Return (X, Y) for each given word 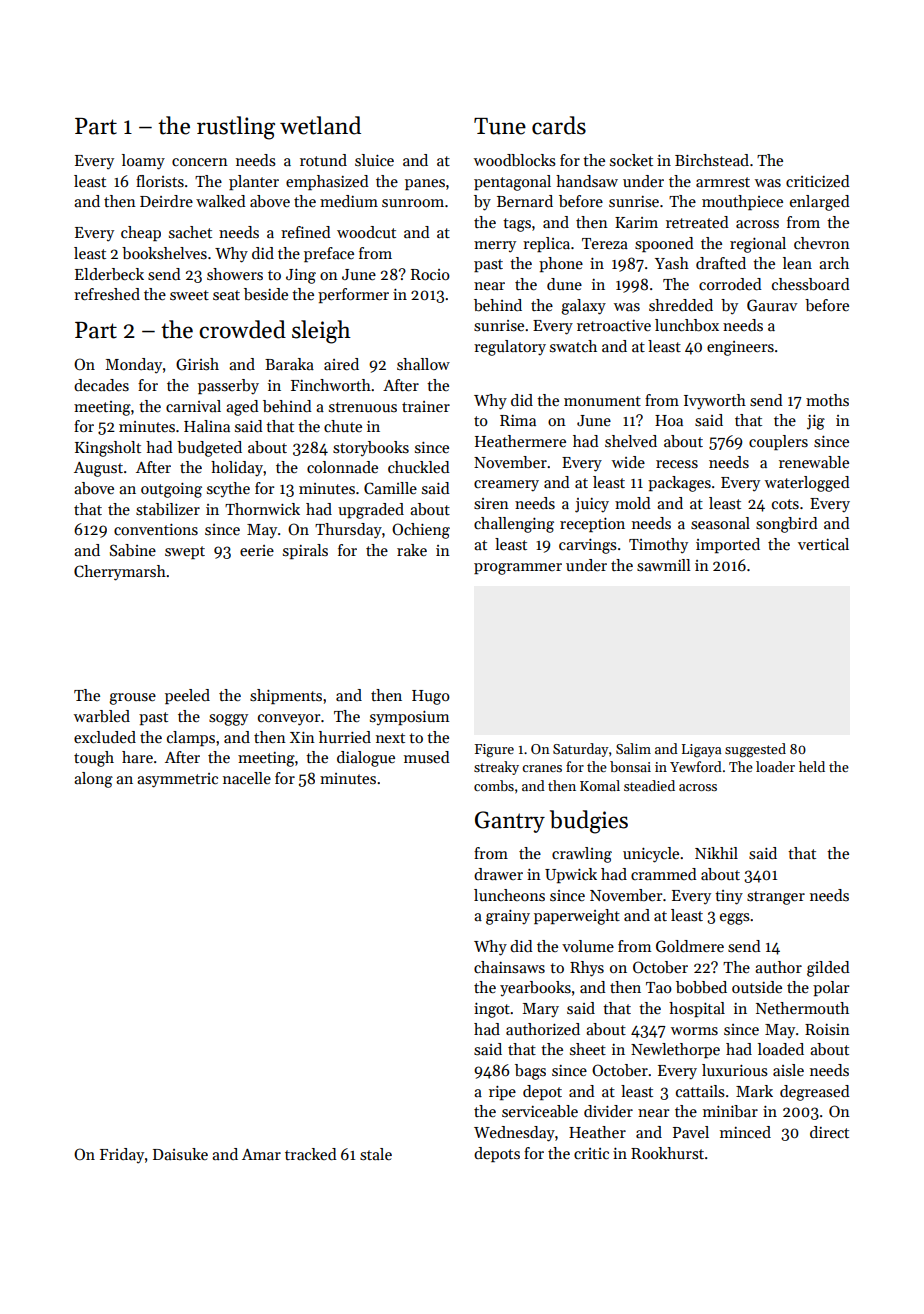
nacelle (247, 778)
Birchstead (712, 160)
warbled (102, 716)
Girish (197, 364)
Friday (122, 1156)
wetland (320, 125)
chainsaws (509, 967)
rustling (236, 128)
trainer (426, 406)
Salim (633, 748)
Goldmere (690, 946)
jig (816, 422)
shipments (286, 696)
